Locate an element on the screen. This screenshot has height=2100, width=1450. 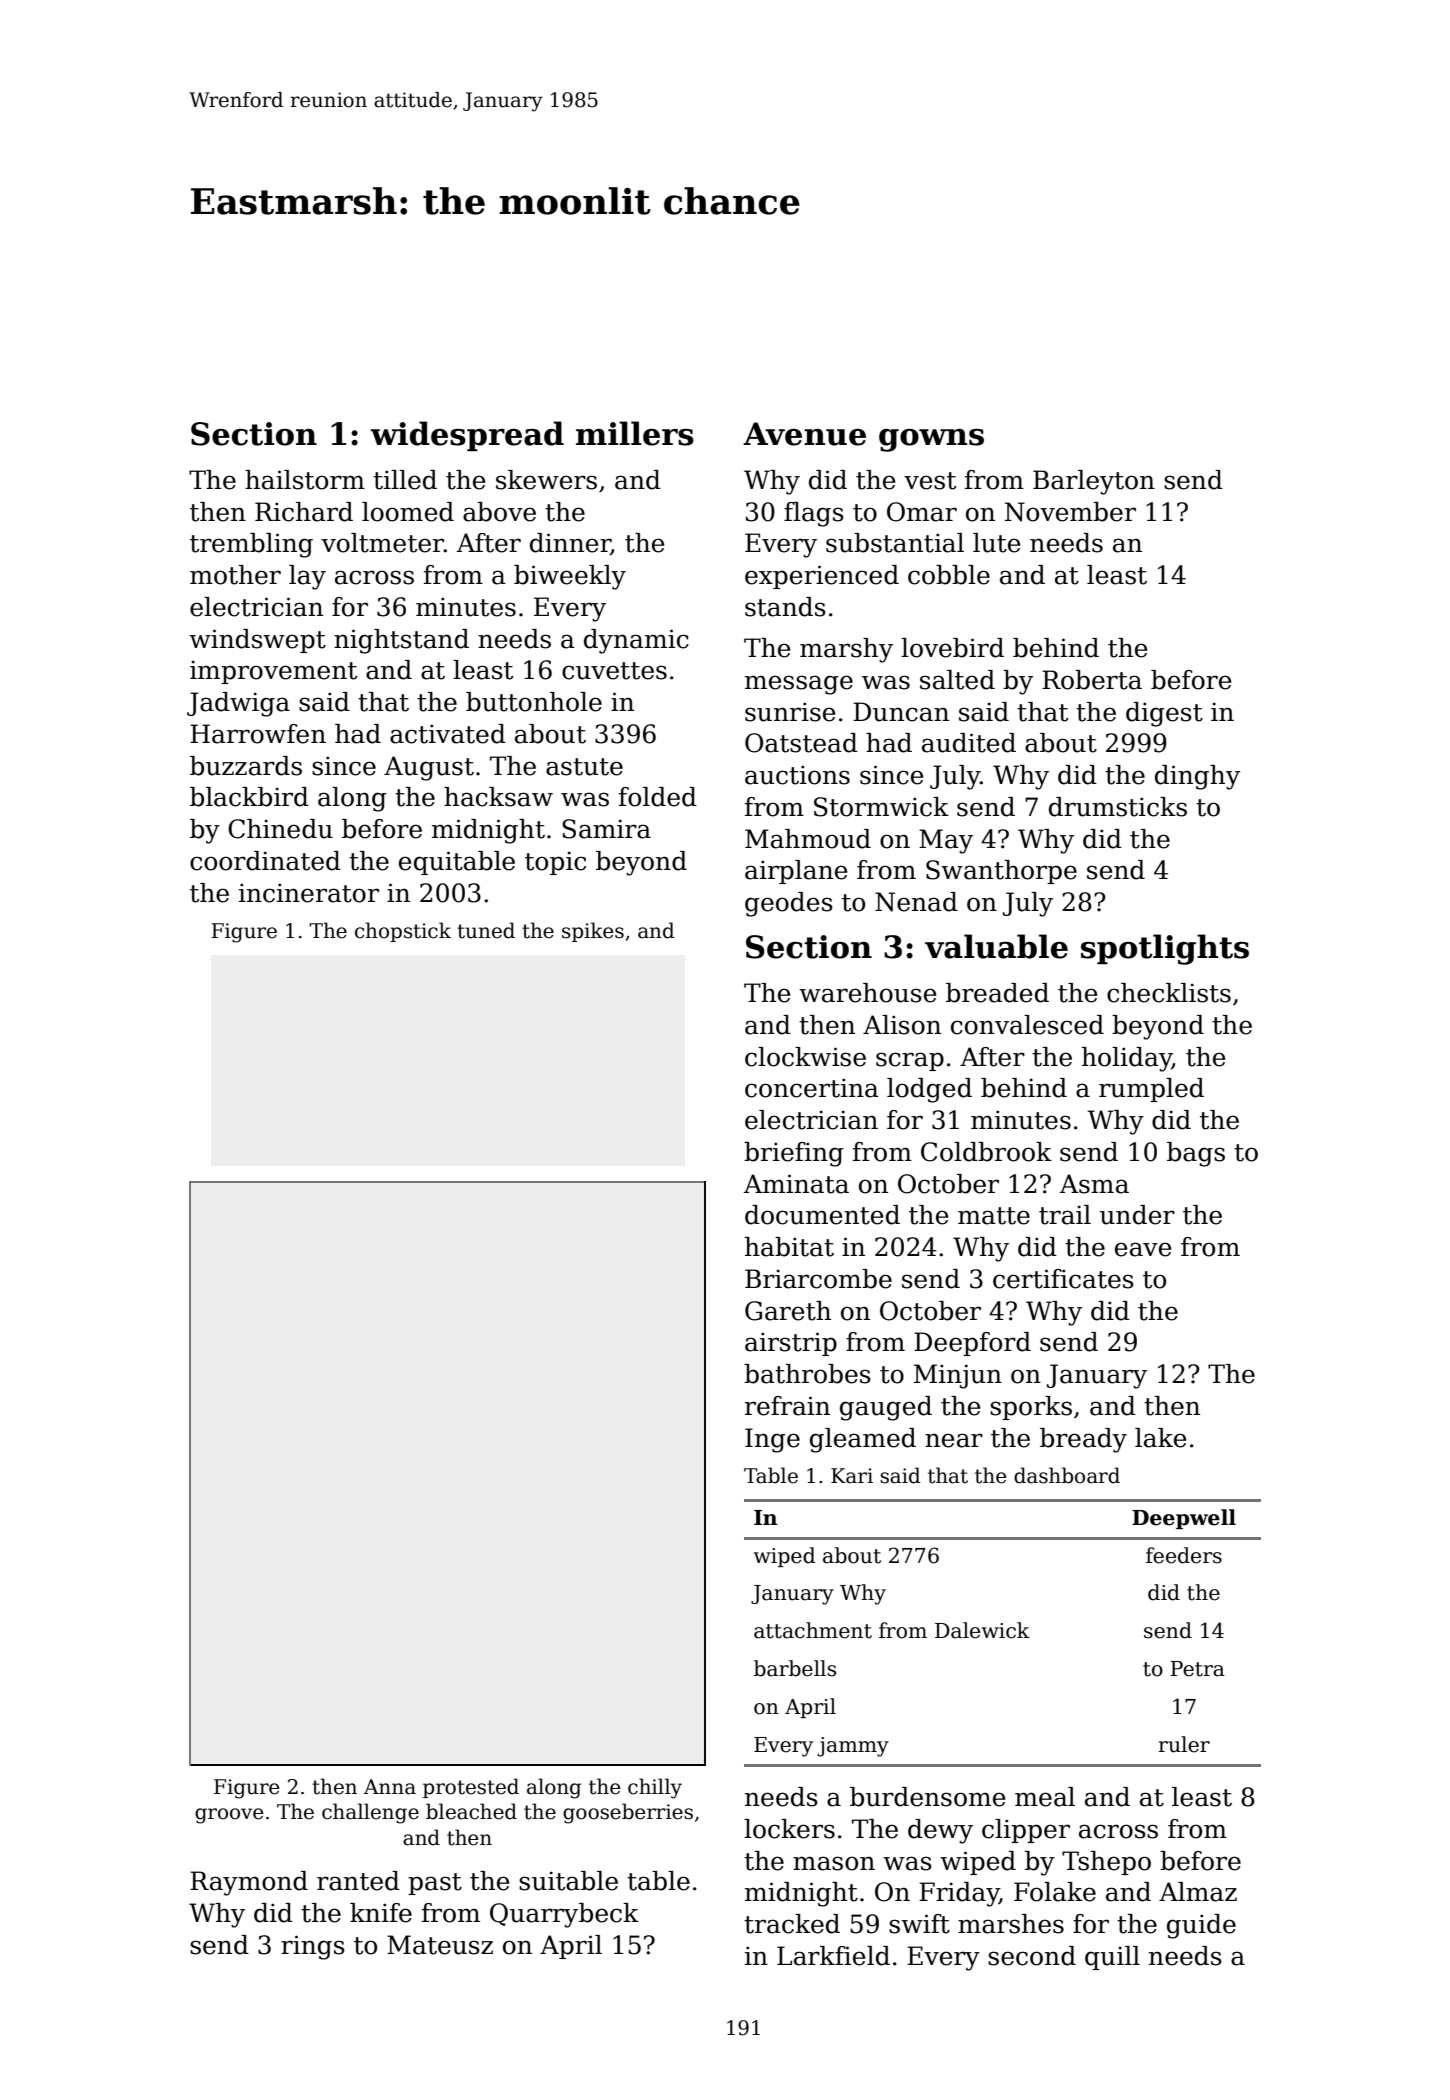
folded is located at coordinates (658, 797).
